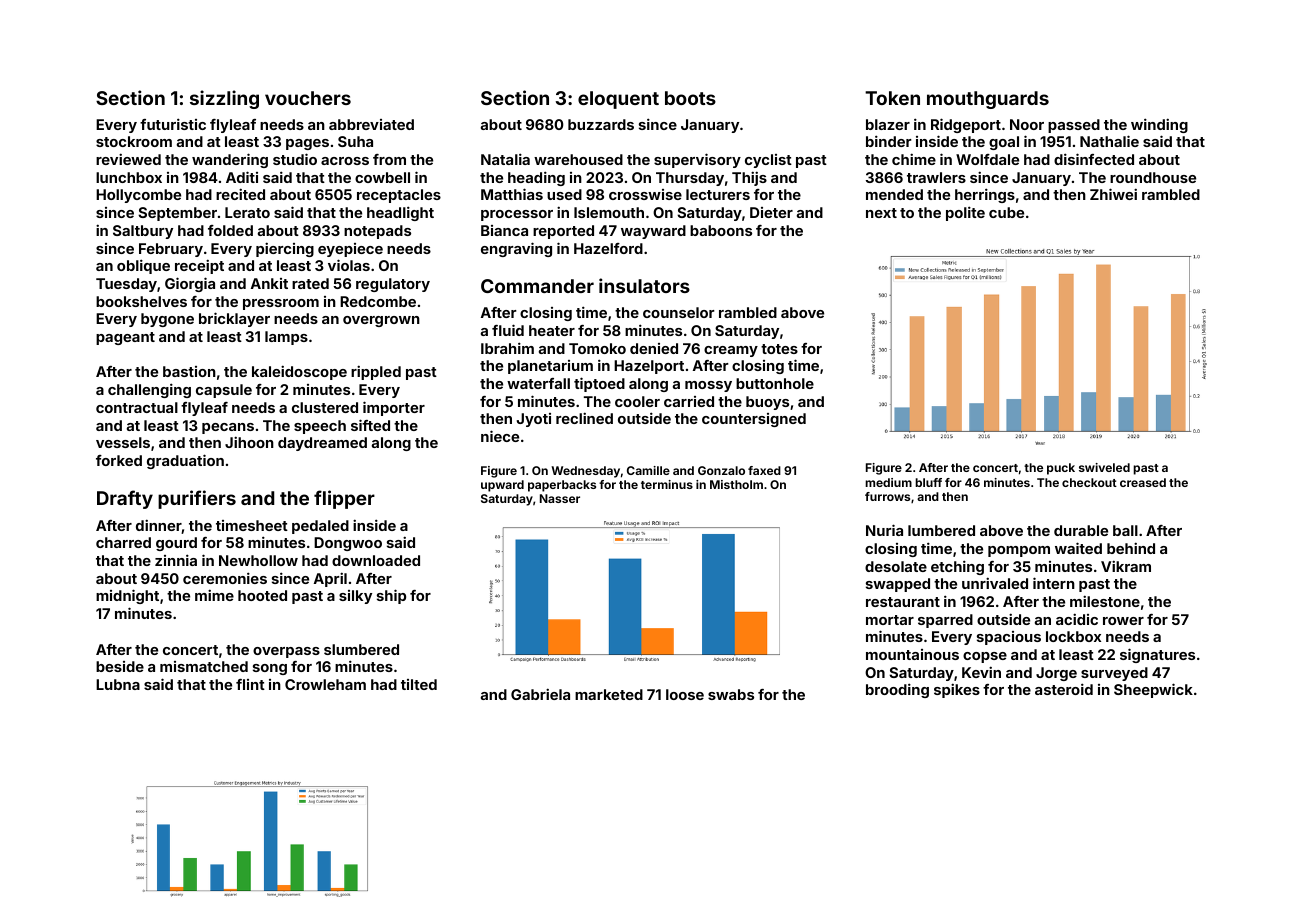 The image size is (1308, 924). Describe the element at coordinates (892, 98) in the document. I see `Token` at that location.
